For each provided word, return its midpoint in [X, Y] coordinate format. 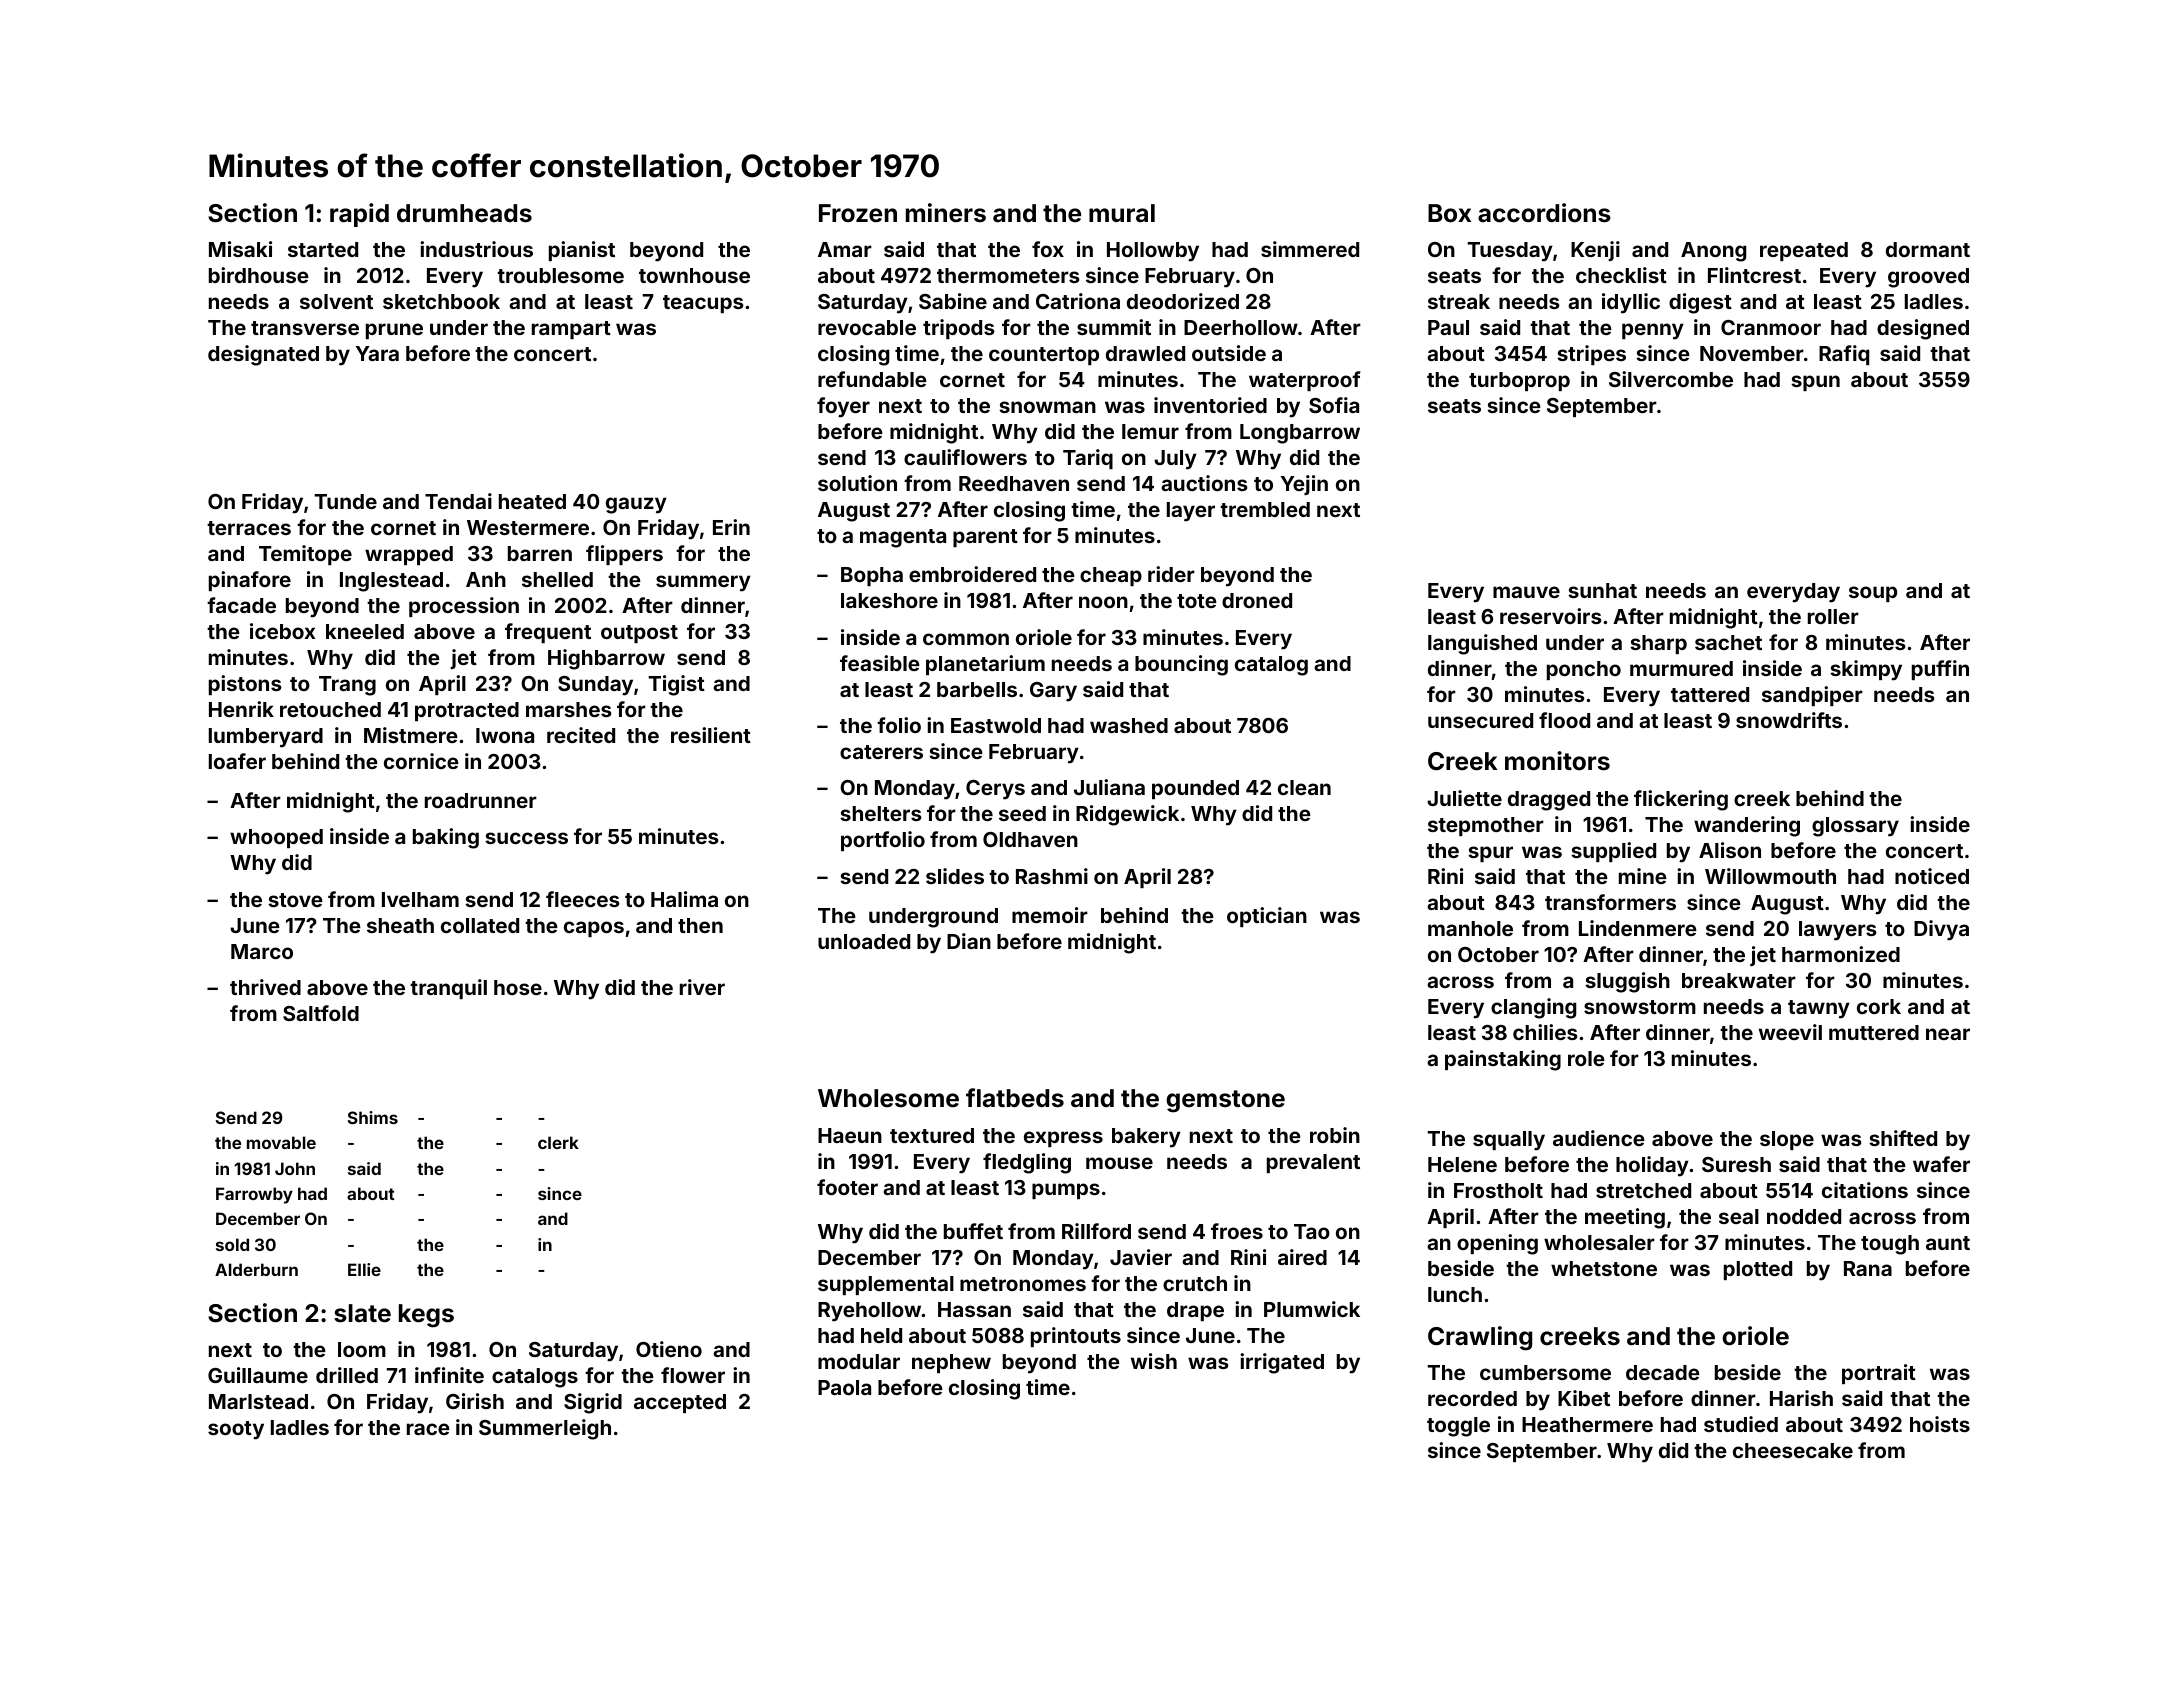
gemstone [1225, 1101]
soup [1873, 594]
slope [1787, 1140]
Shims [373, 1117]
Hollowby [1153, 252]
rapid [359, 215]
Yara [377, 353]
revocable [867, 327]
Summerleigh [545, 1429]
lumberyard [266, 738]
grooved [1928, 278]
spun [1815, 383]
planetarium [985, 665]
